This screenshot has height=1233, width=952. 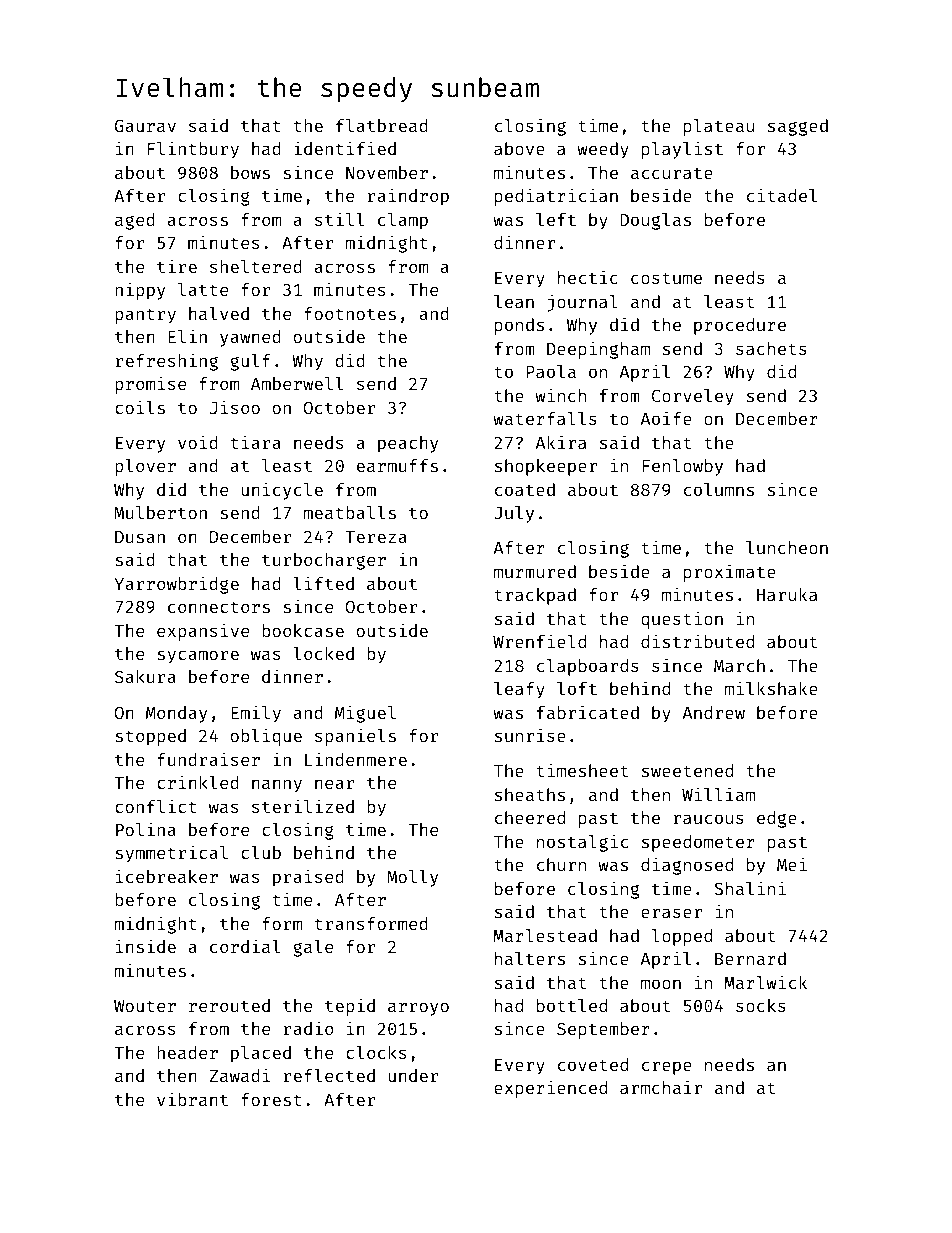 I want to click on sagged, so click(x=798, y=127).
